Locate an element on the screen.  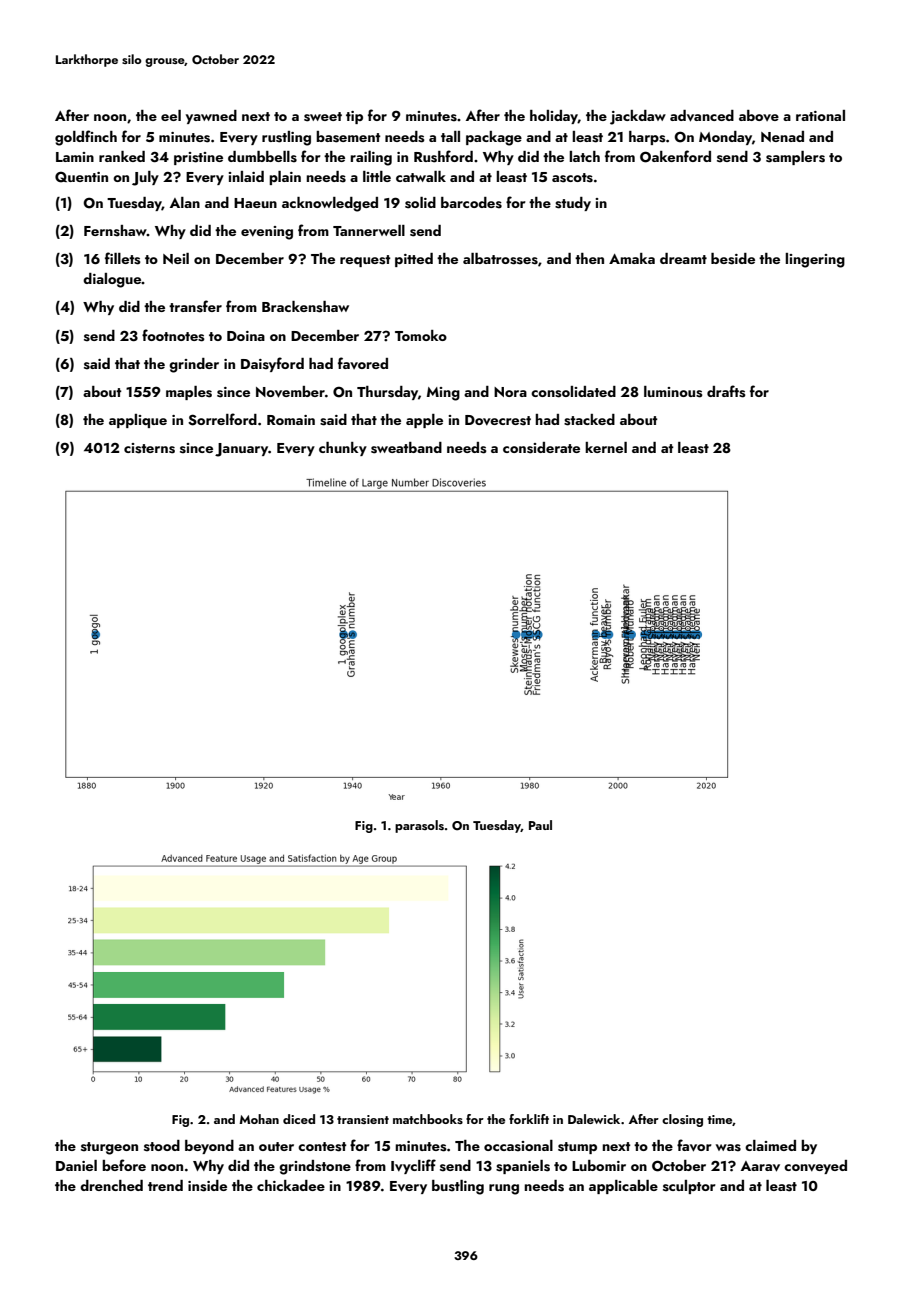
goldfinch is located at coordinates (86, 138).
